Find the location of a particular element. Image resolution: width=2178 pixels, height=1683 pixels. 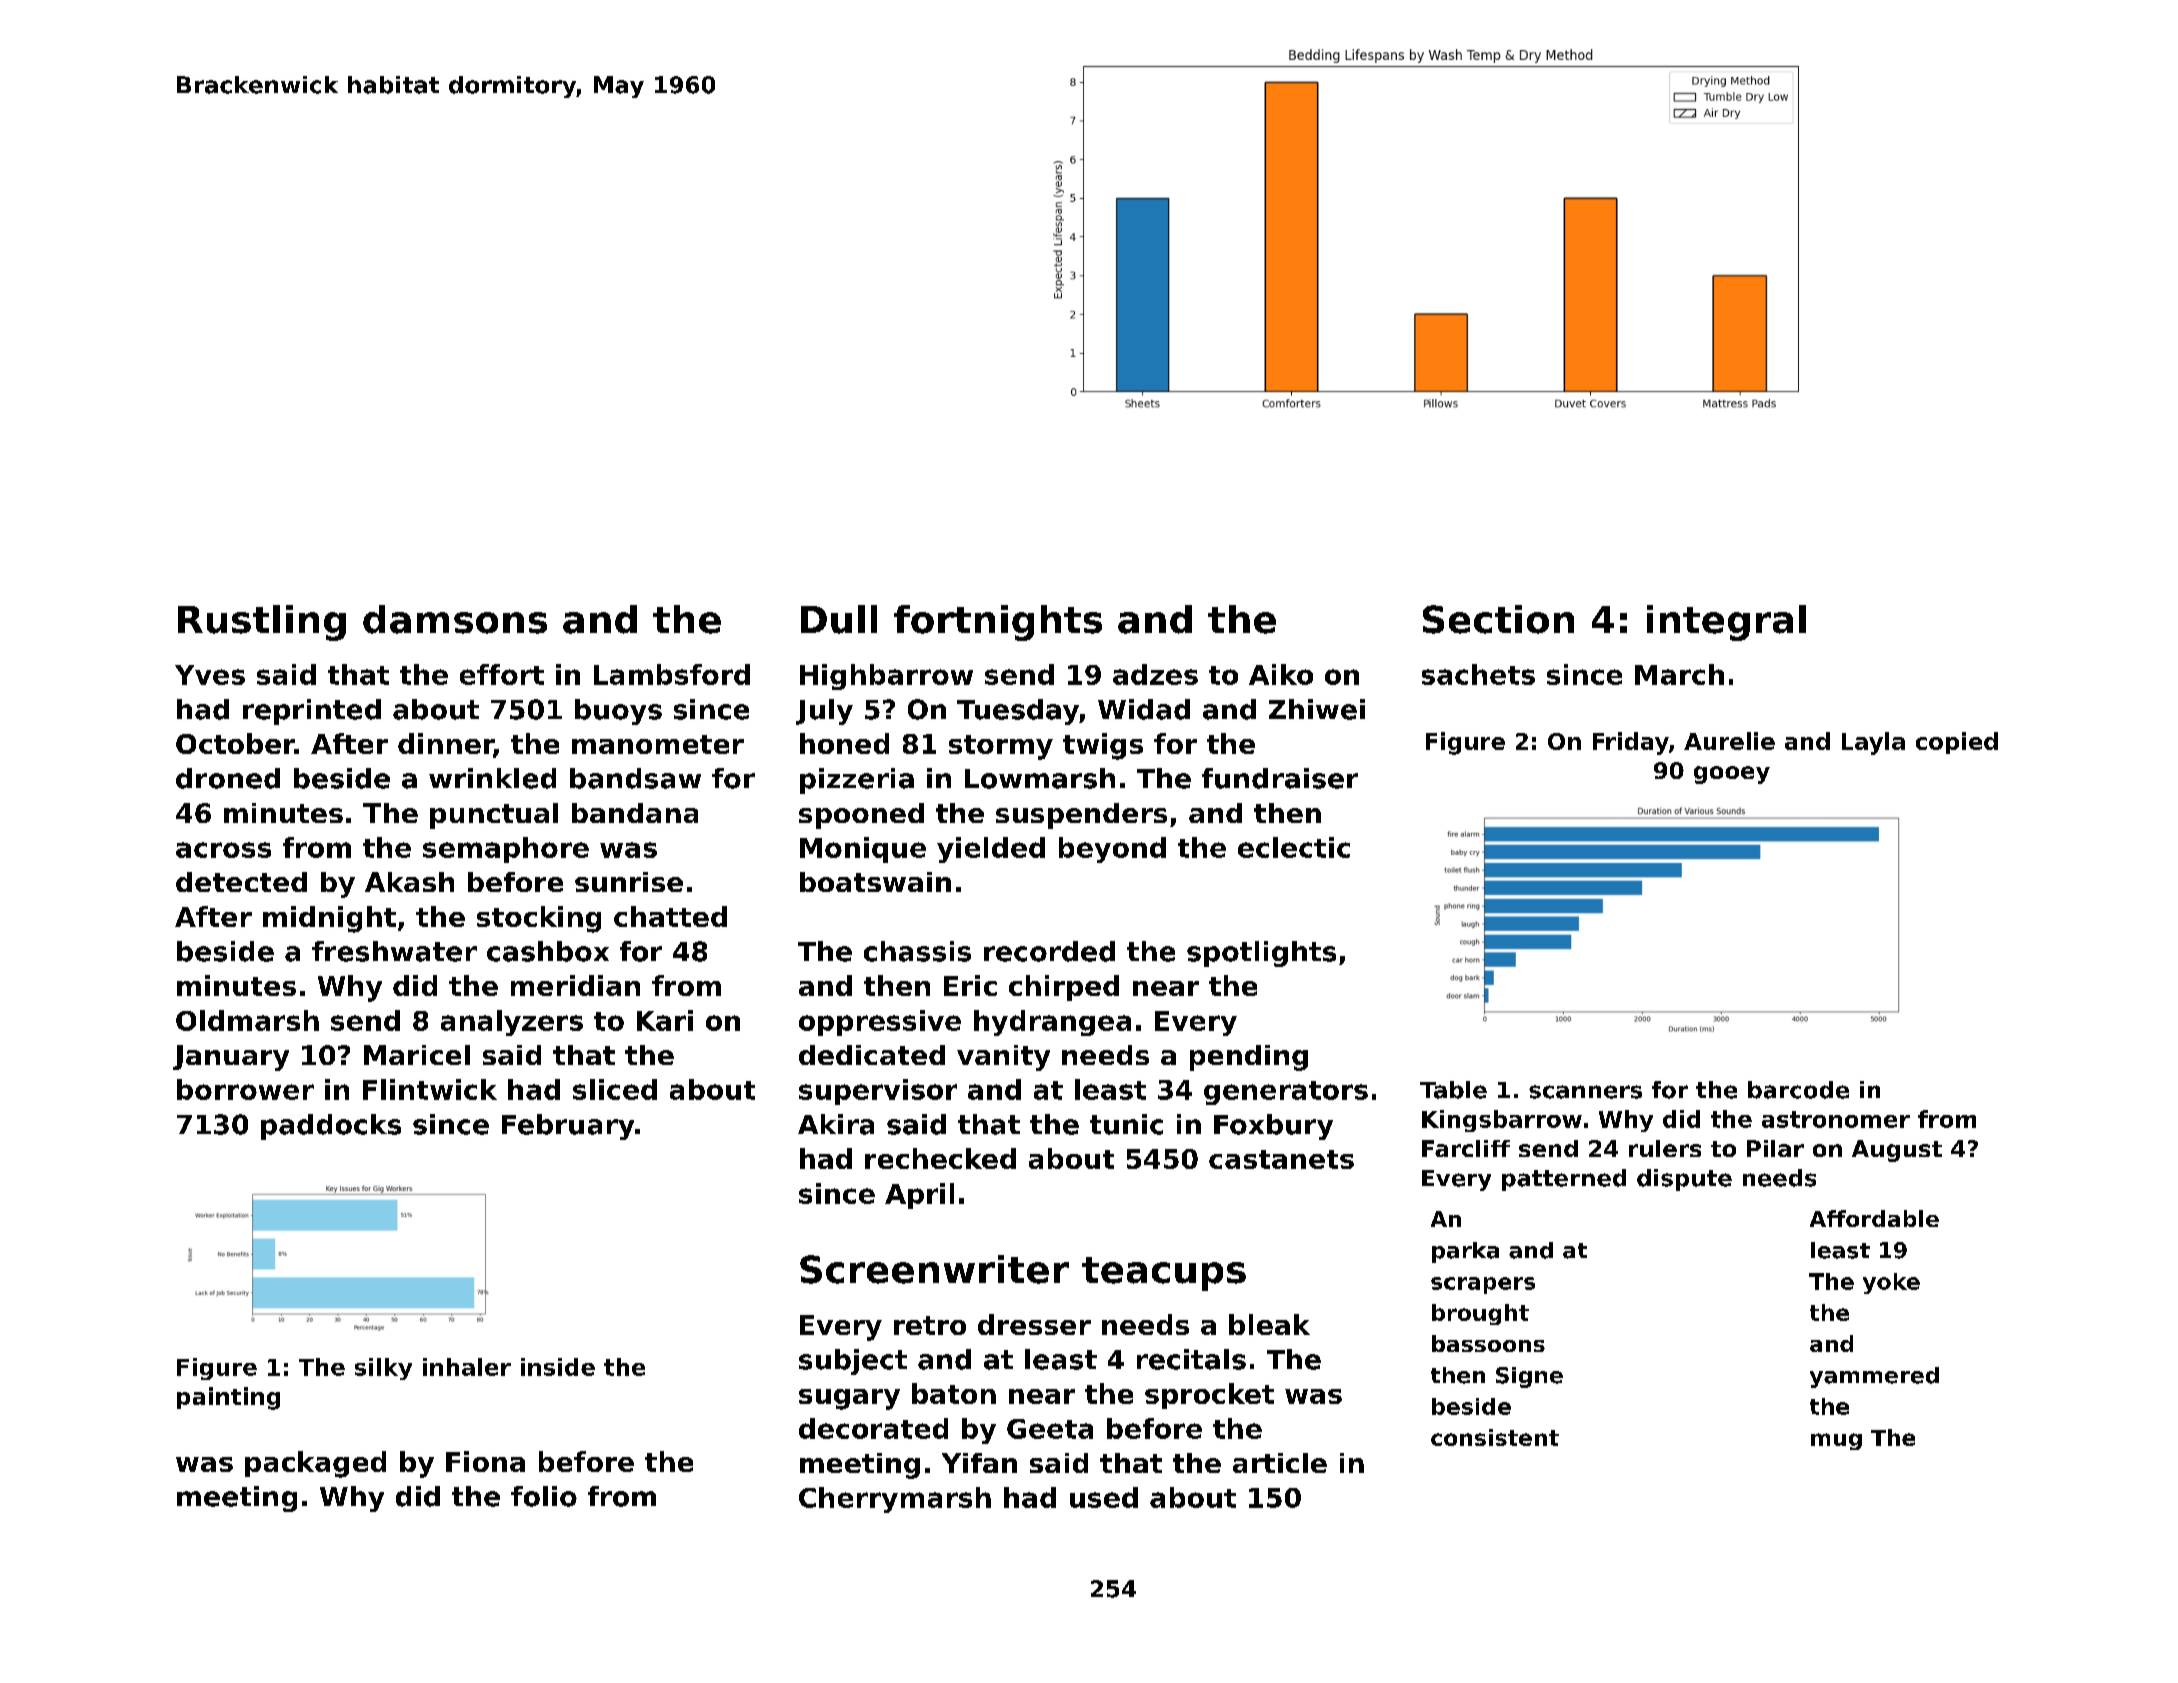

Lambsford is located at coordinates (672, 674).
